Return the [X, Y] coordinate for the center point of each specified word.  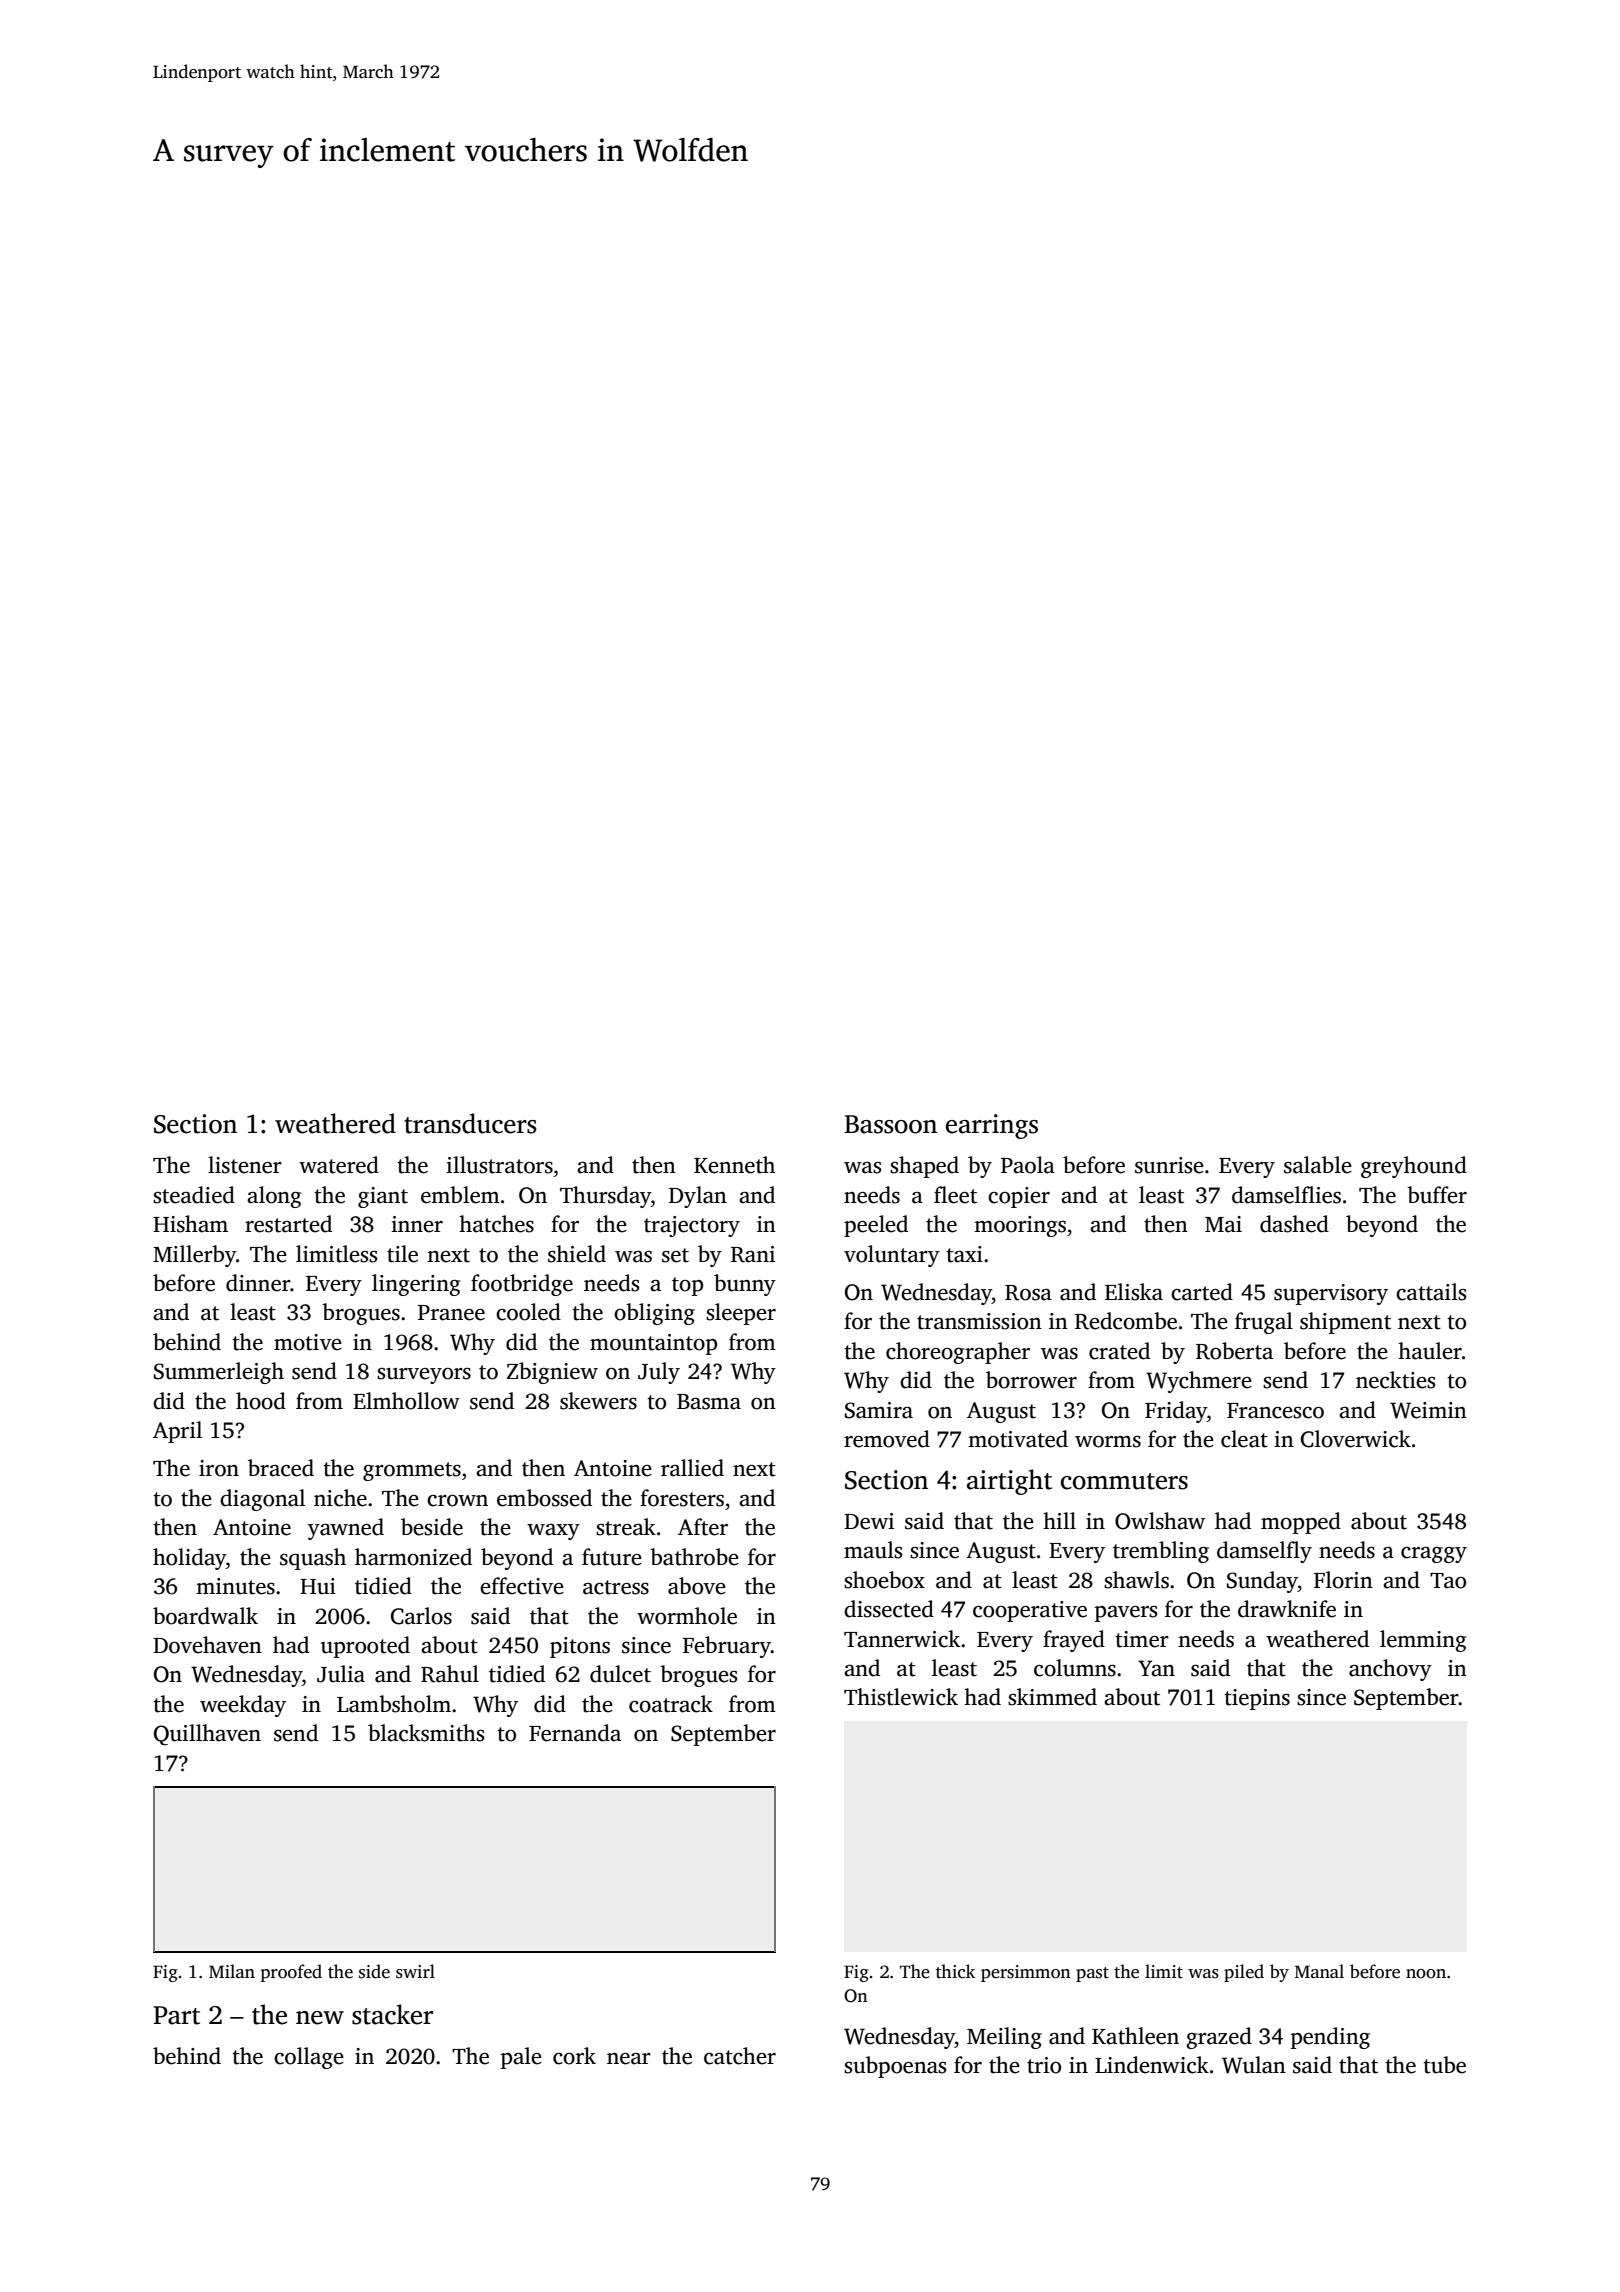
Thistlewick [901, 1697]
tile [402, 1254]
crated [1119, 1351]
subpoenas [895, 2067]
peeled [876, 1226]
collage [309, 2058]
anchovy [1390, 1670]
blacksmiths [426, 1733]
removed [887, 1439]
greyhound [1414, 1167]
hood [261, 1401]
